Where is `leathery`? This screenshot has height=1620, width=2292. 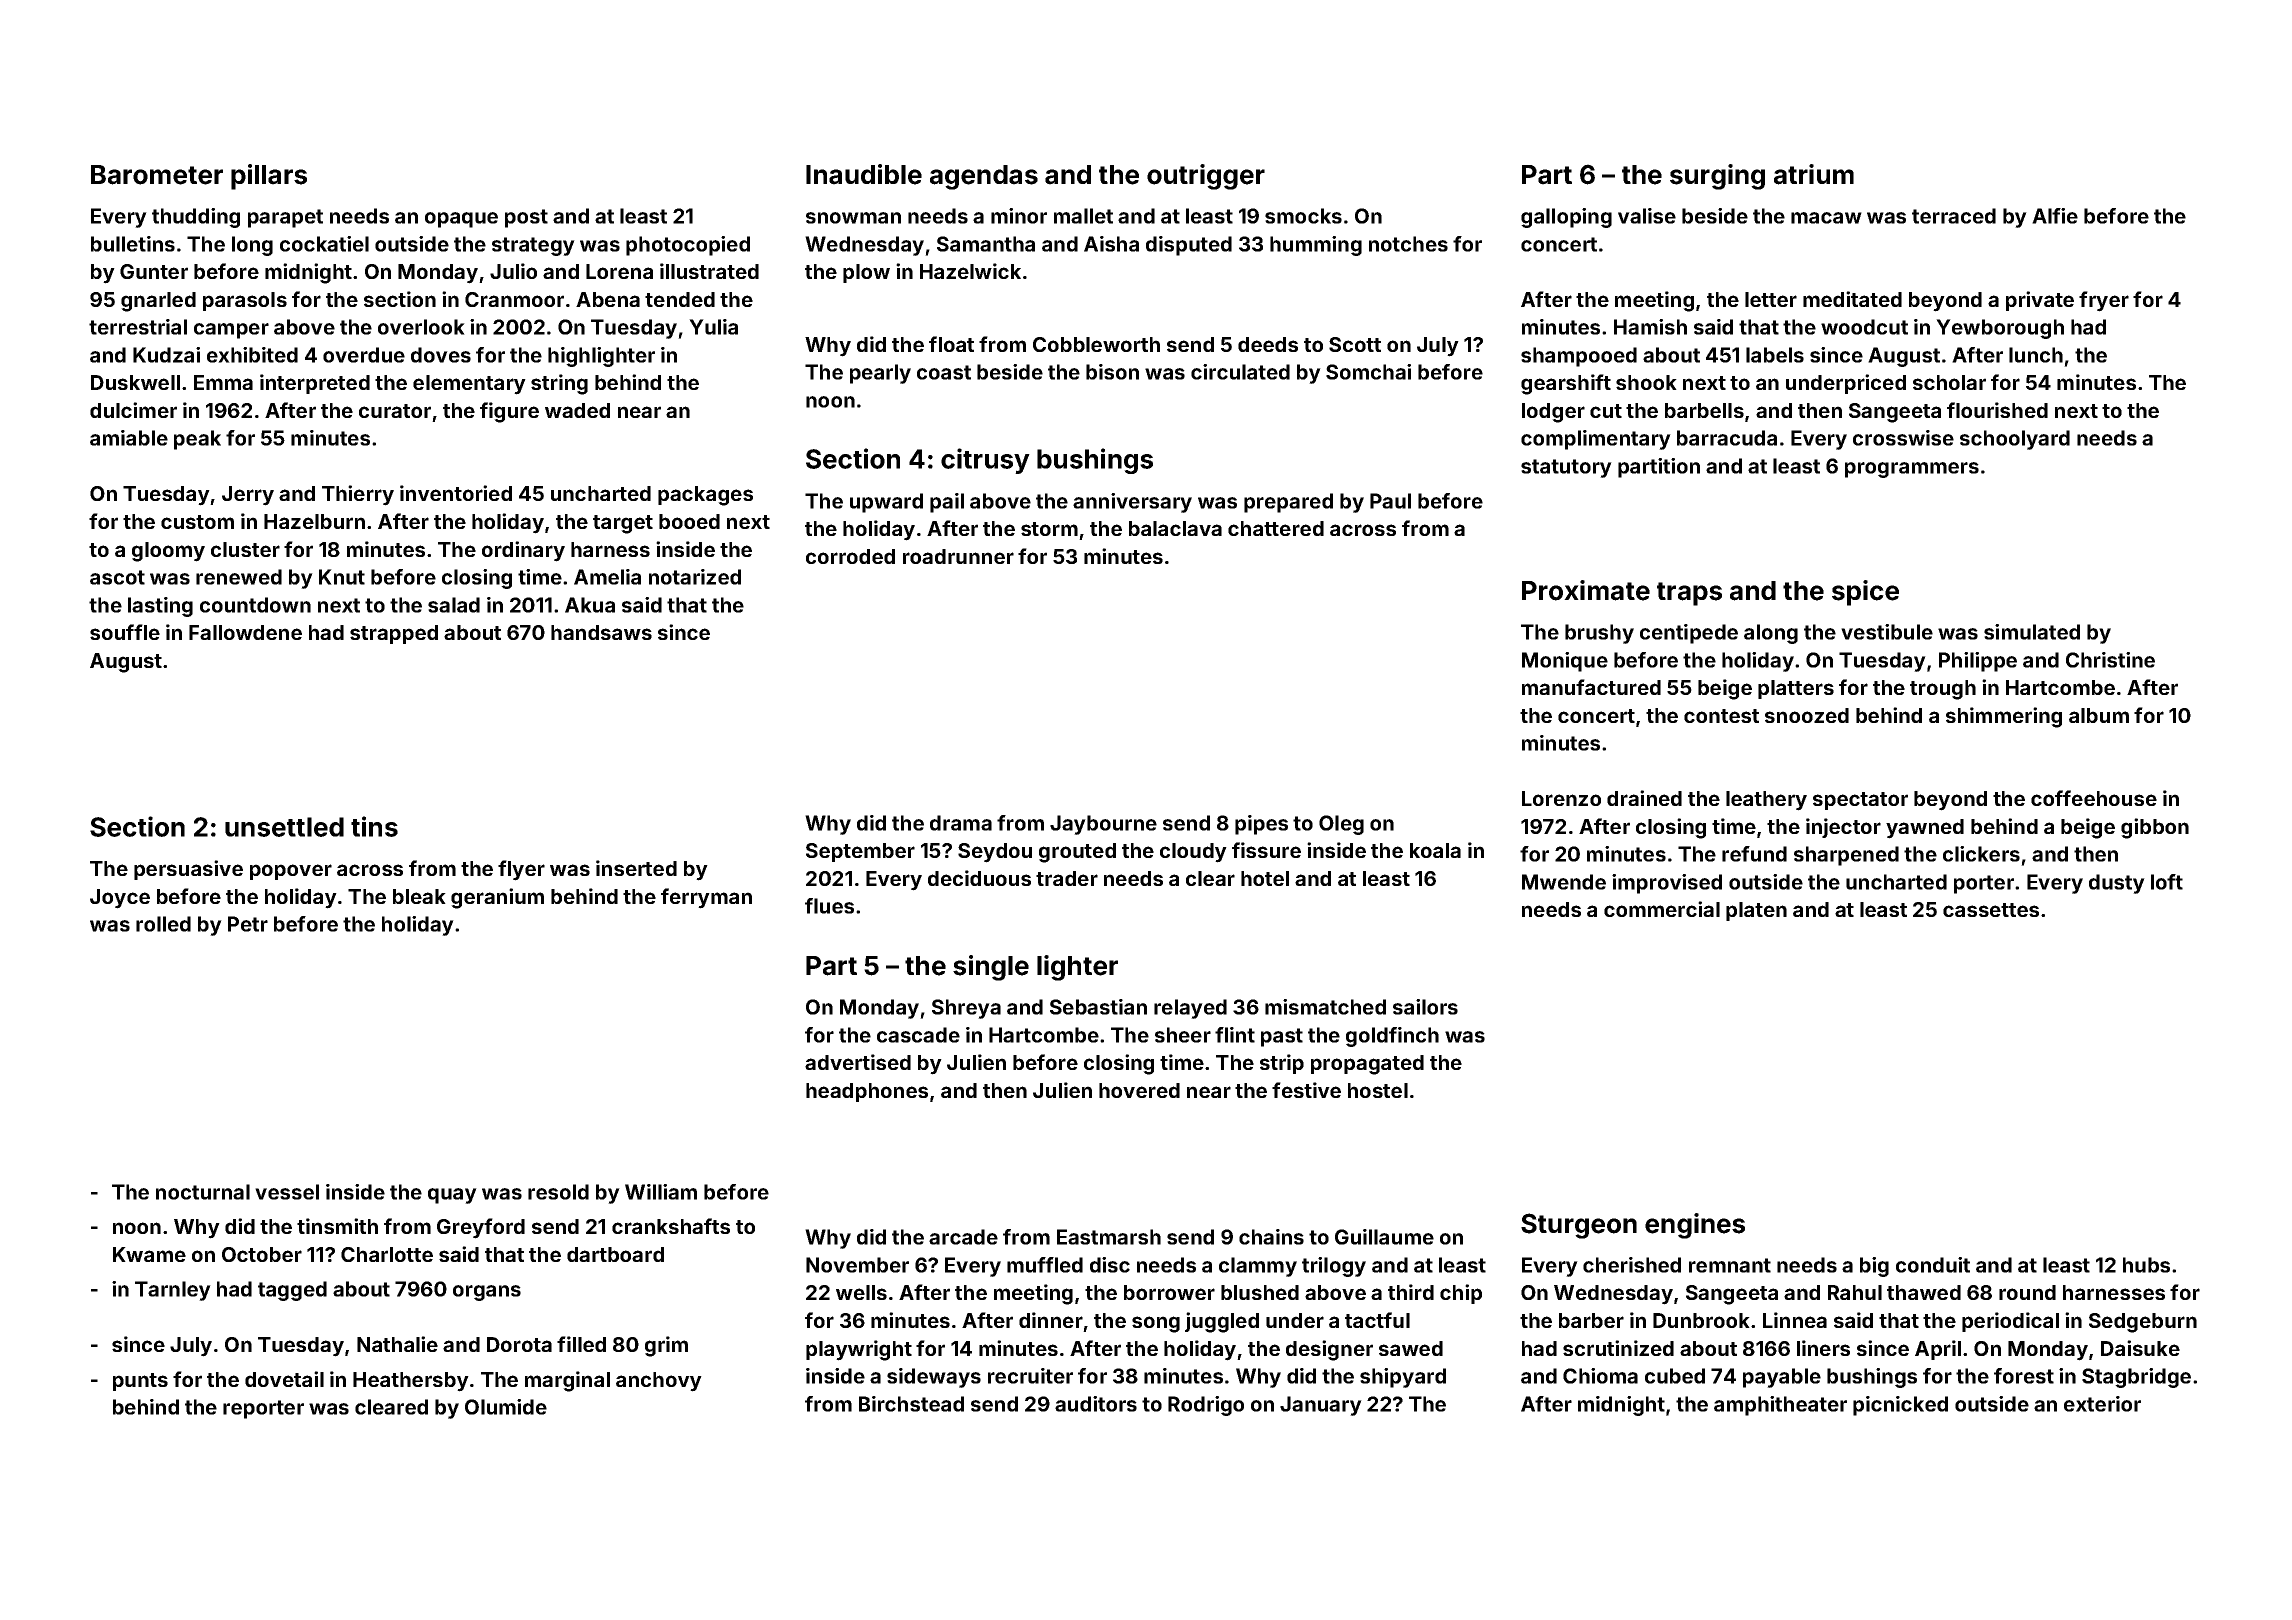
leathery is located at coordinates (1766, 801).
